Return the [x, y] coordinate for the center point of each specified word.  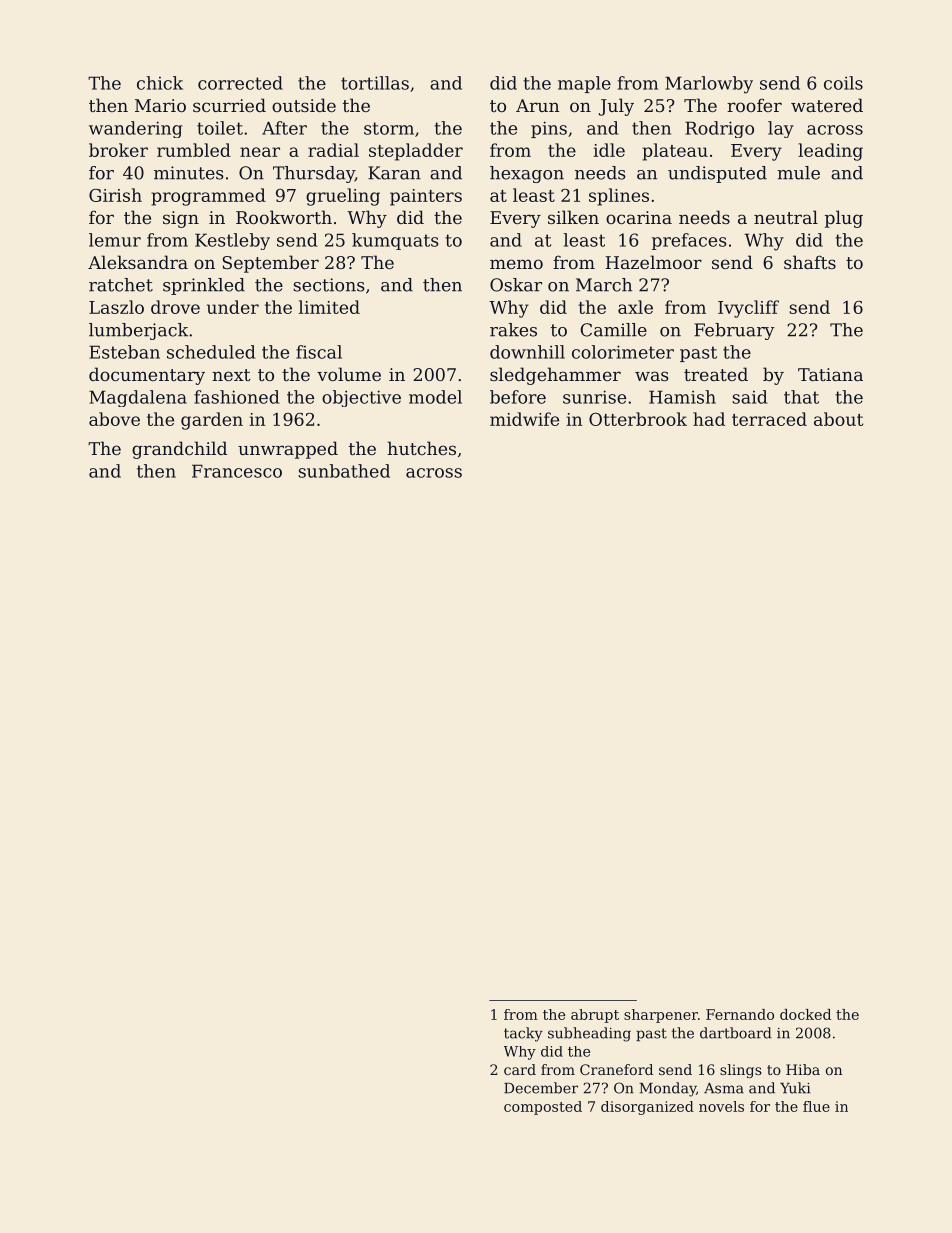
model [435, 397]
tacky [523, 1034]
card [520, 1069]
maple [584, 84]
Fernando [740, 1014]
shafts [810, 262]
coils [843, 83]
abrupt [595, 1016]
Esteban [124, 352]
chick [160, 83]
